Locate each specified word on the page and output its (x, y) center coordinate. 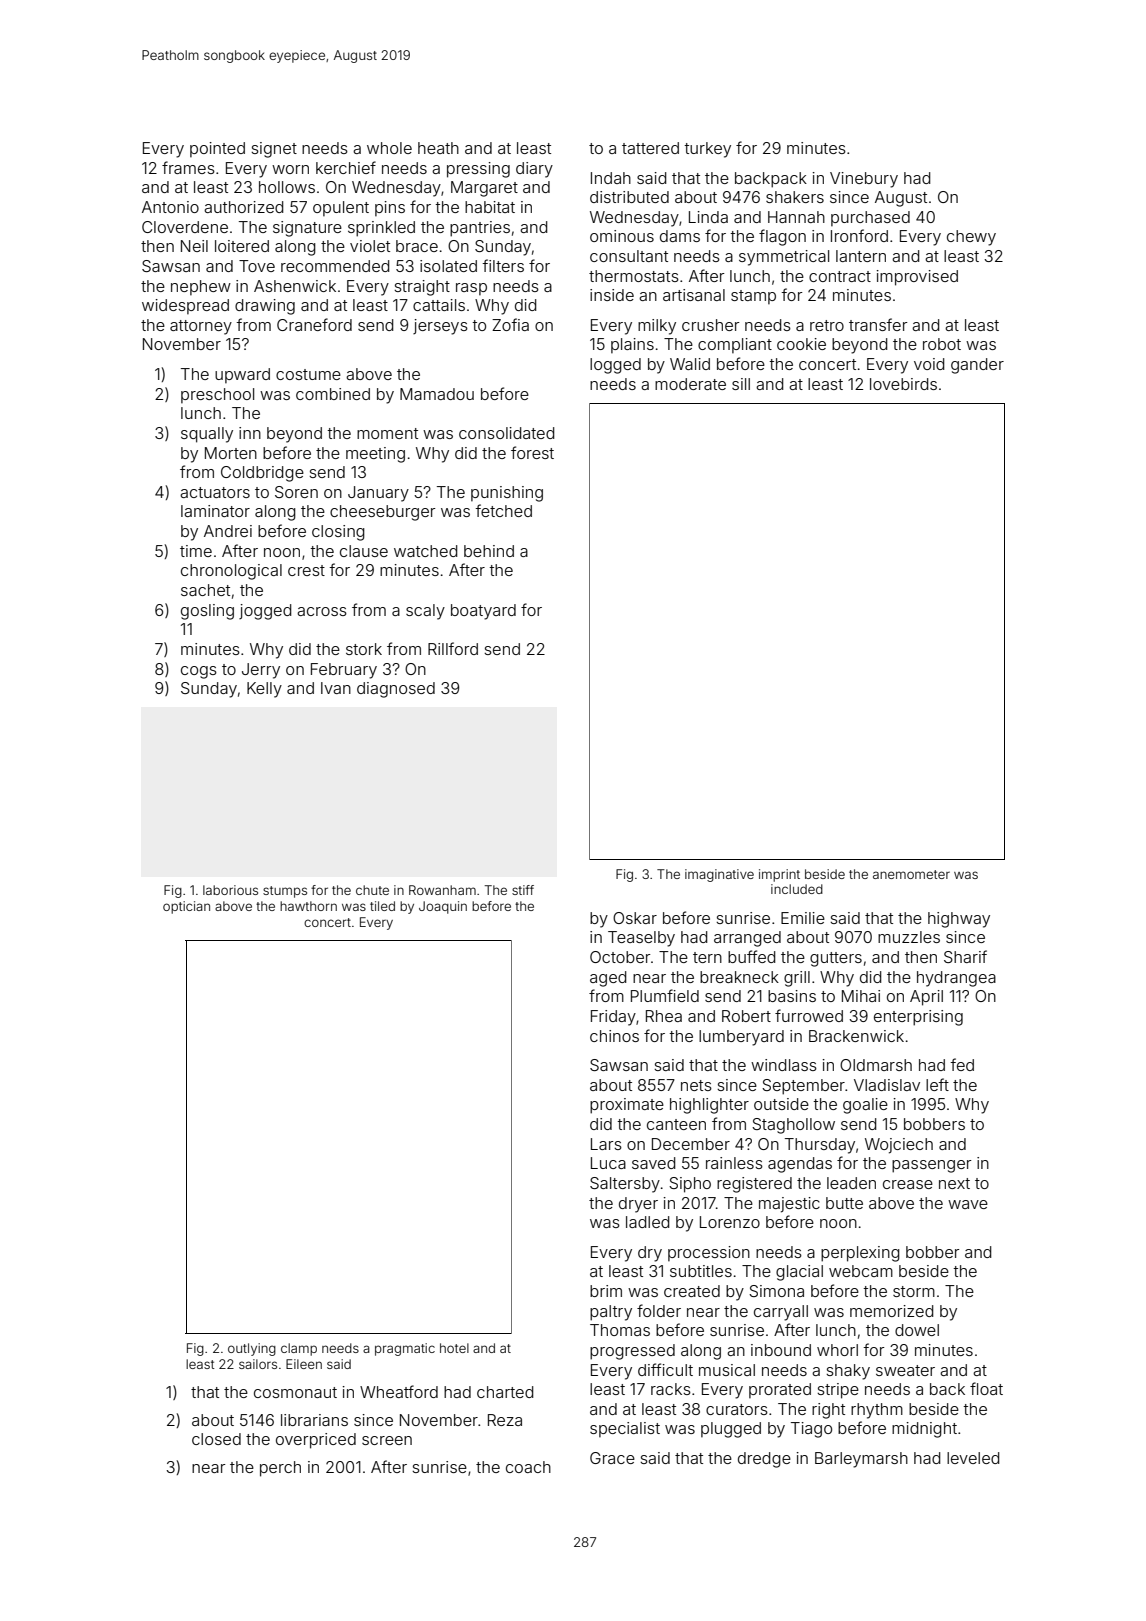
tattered (650, 148)
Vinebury (864, 180)
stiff (523, 890)
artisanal (694, 295)
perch (280, 1469)
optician (186, 907)
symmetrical (784, 258)
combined (333, 394)
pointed (217, 149)
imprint (779, 875)
